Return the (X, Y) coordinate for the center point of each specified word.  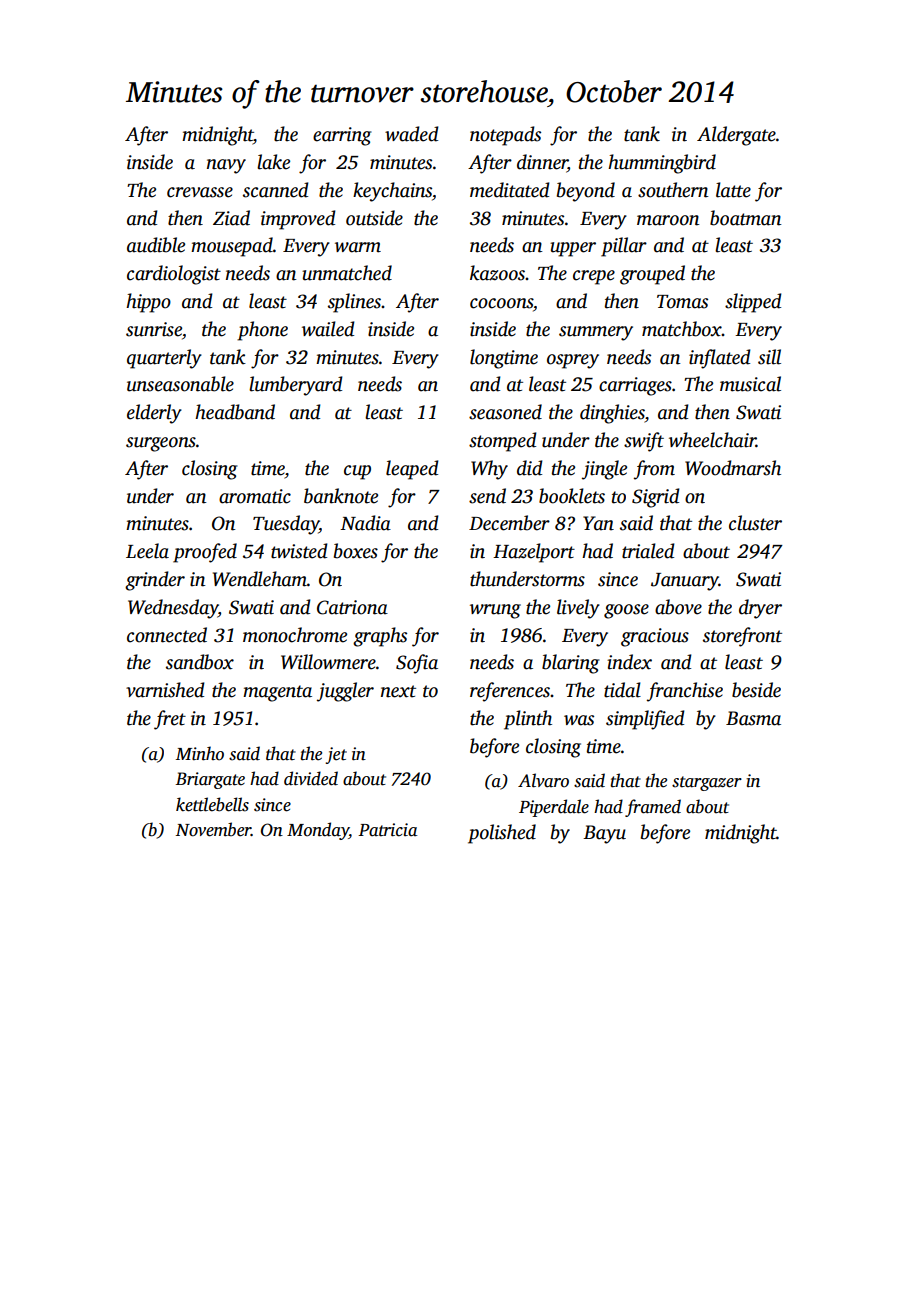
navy (226, 166)
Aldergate (736, 136)
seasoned (505, 412)
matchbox (682, 329)
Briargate (210, 780)
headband (235, 412)
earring (342, 136)
